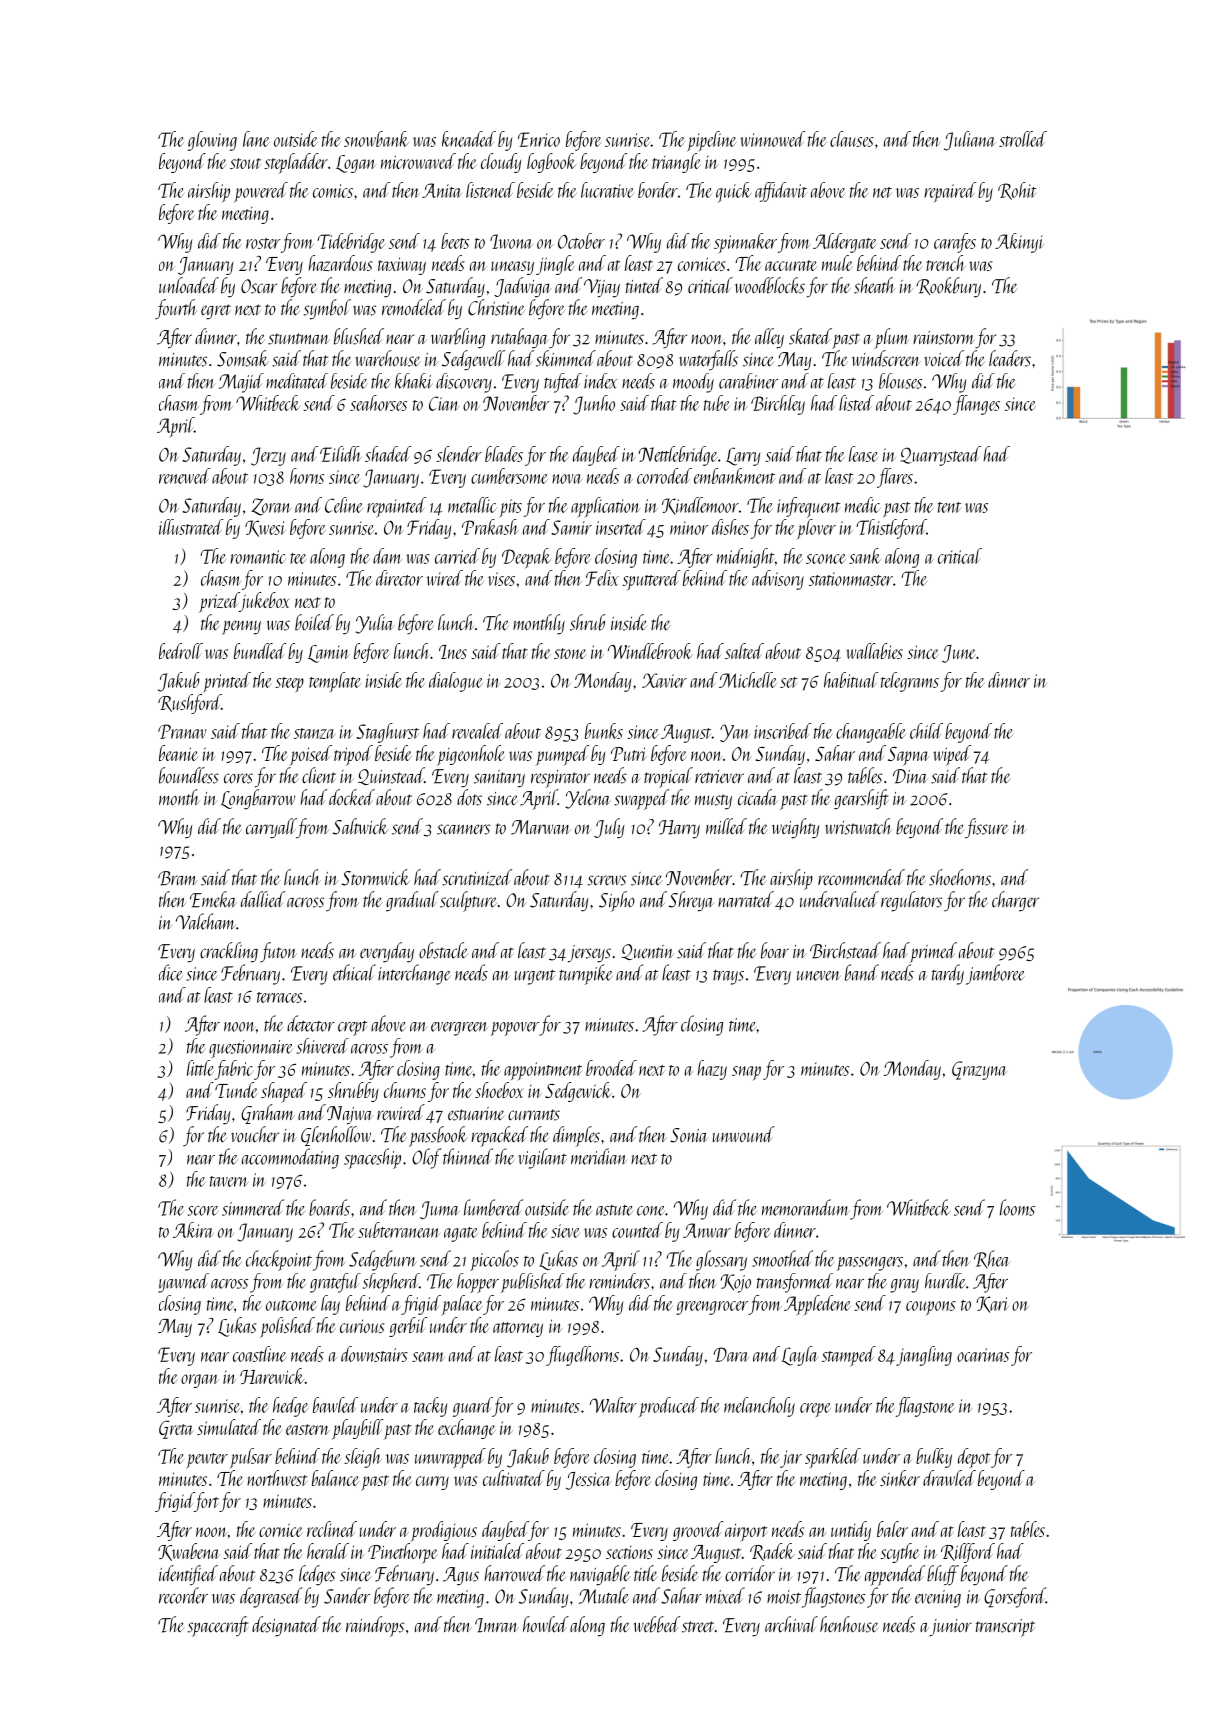 Image resolution: width=1209 pixels, height=1710 pixels. Describe the element at coordinates (1017, 191) in the screenshot. I see `Rohit` at that location.
